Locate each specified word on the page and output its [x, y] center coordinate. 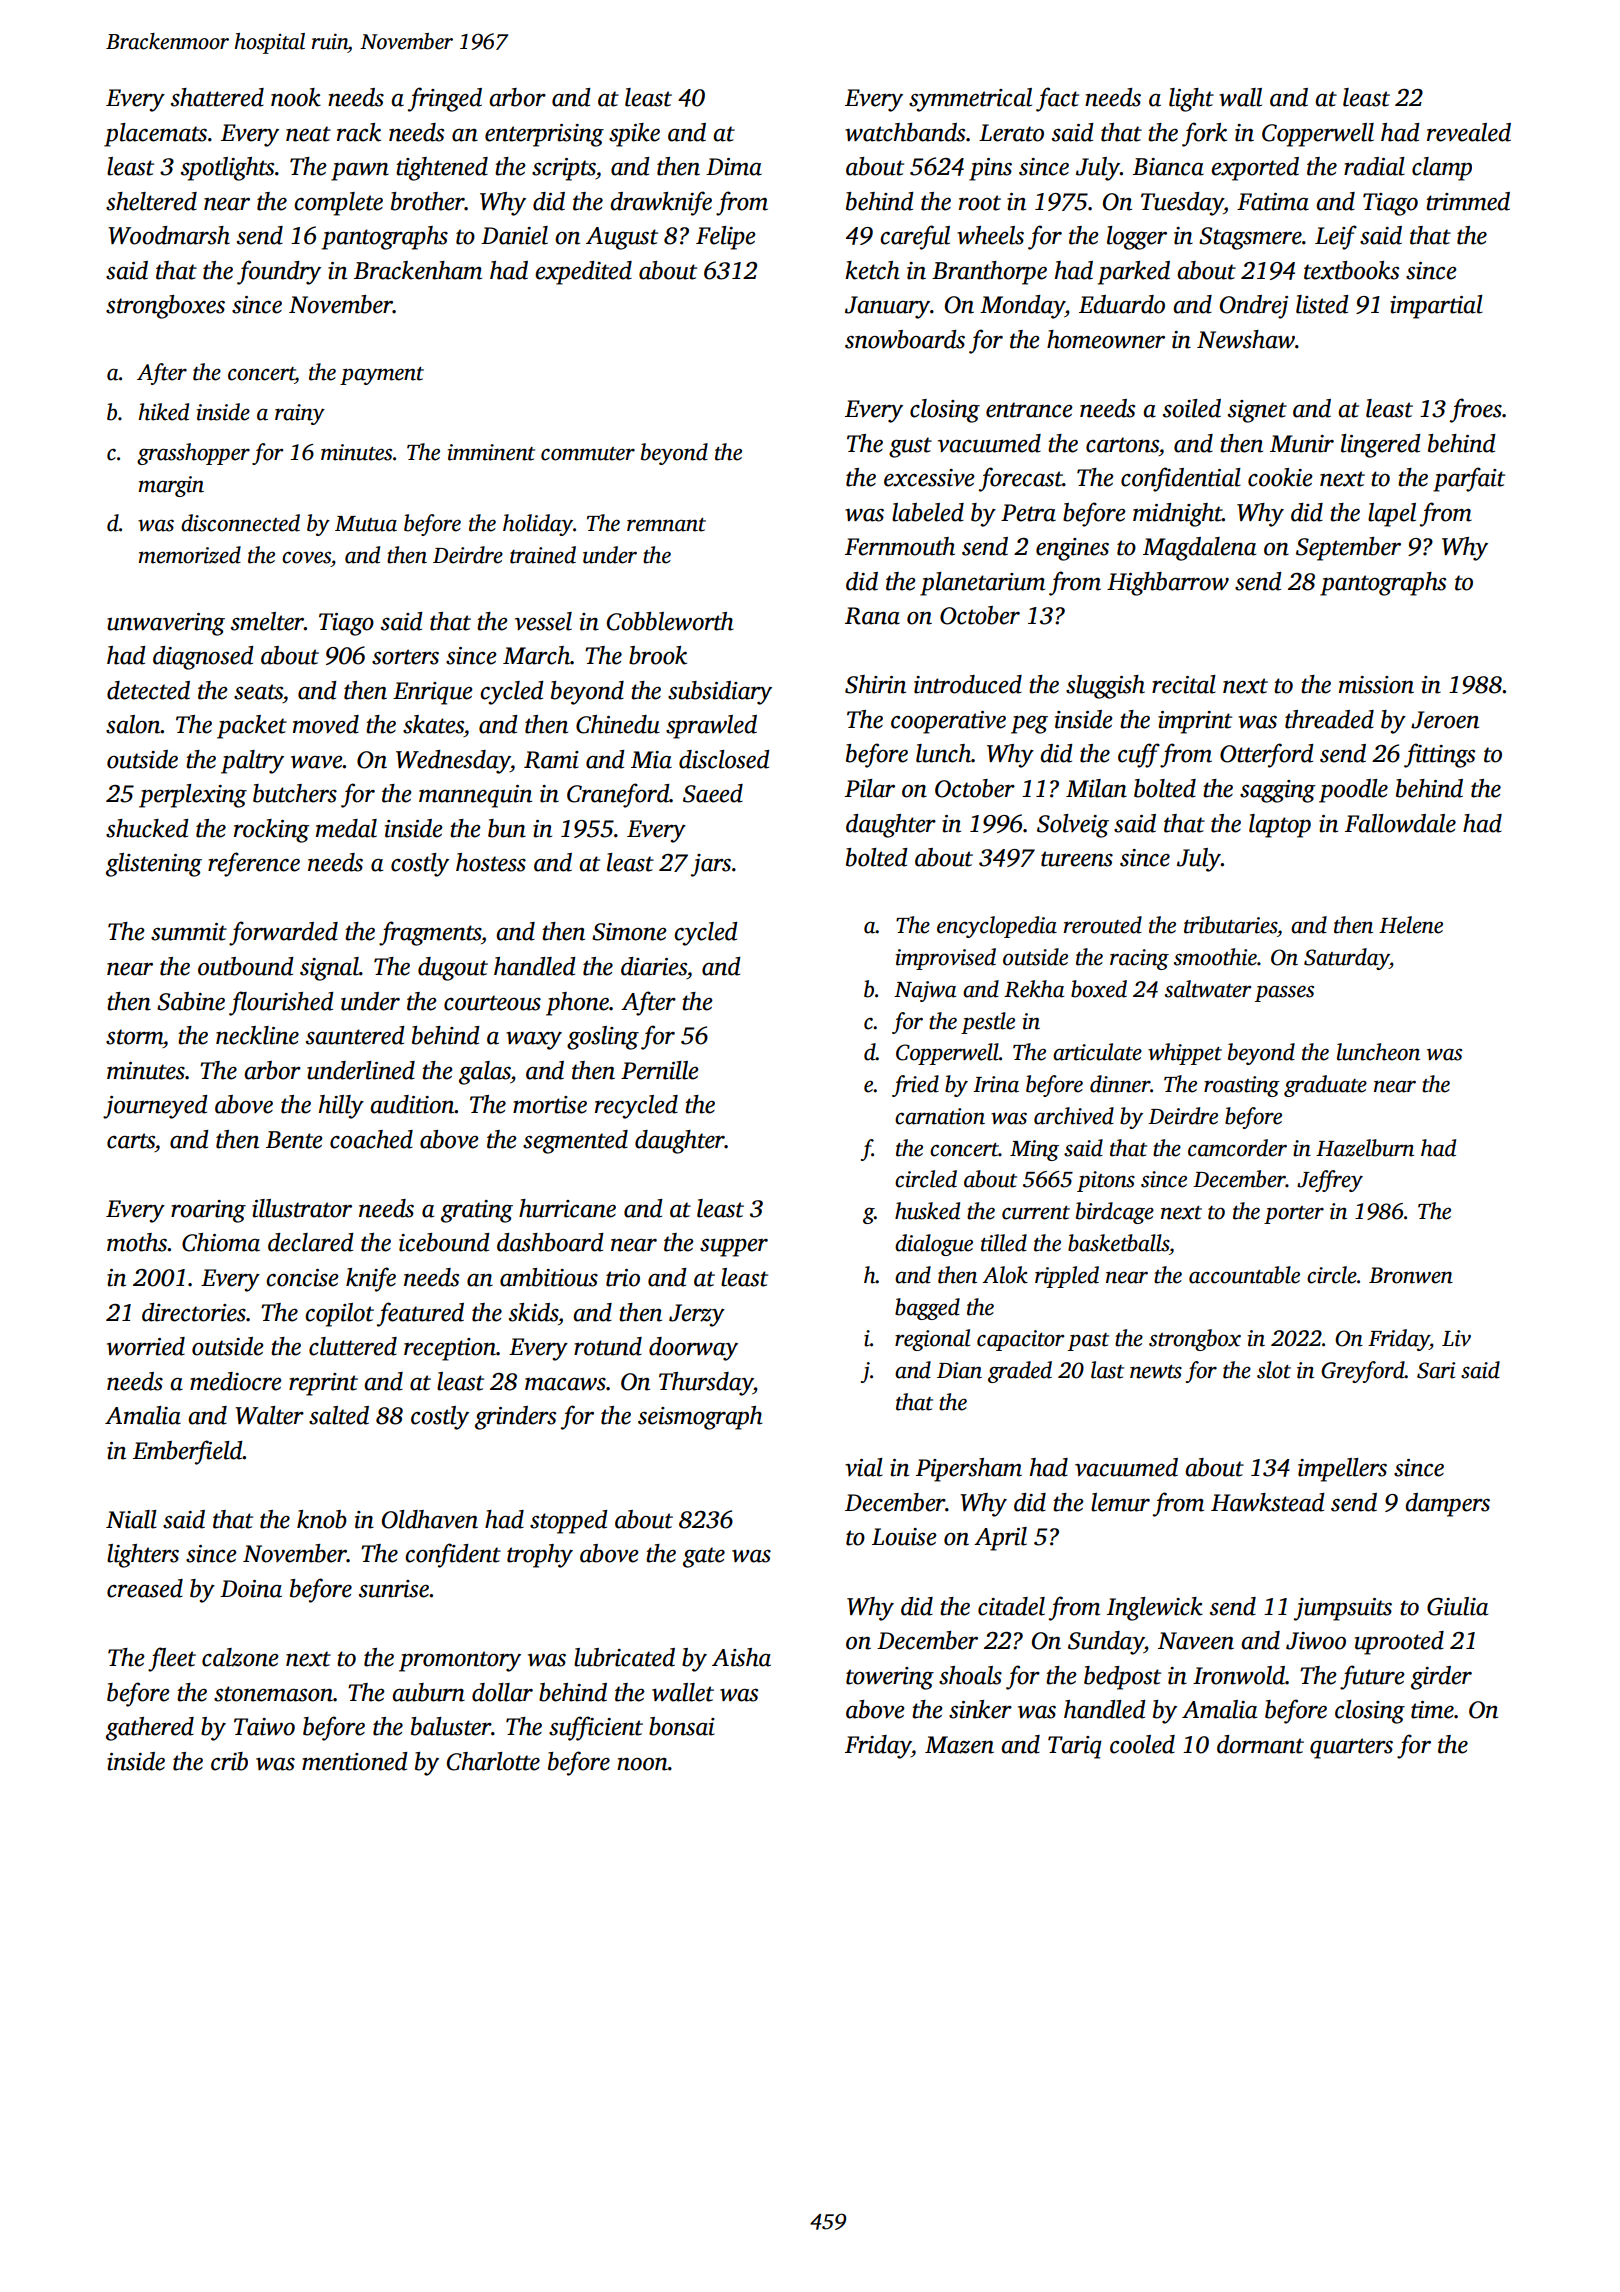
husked [927, 1211]
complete [338, 204]
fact [1057, 99]
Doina [251, 1589]
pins [990, 169]
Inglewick [1155, 1609]
